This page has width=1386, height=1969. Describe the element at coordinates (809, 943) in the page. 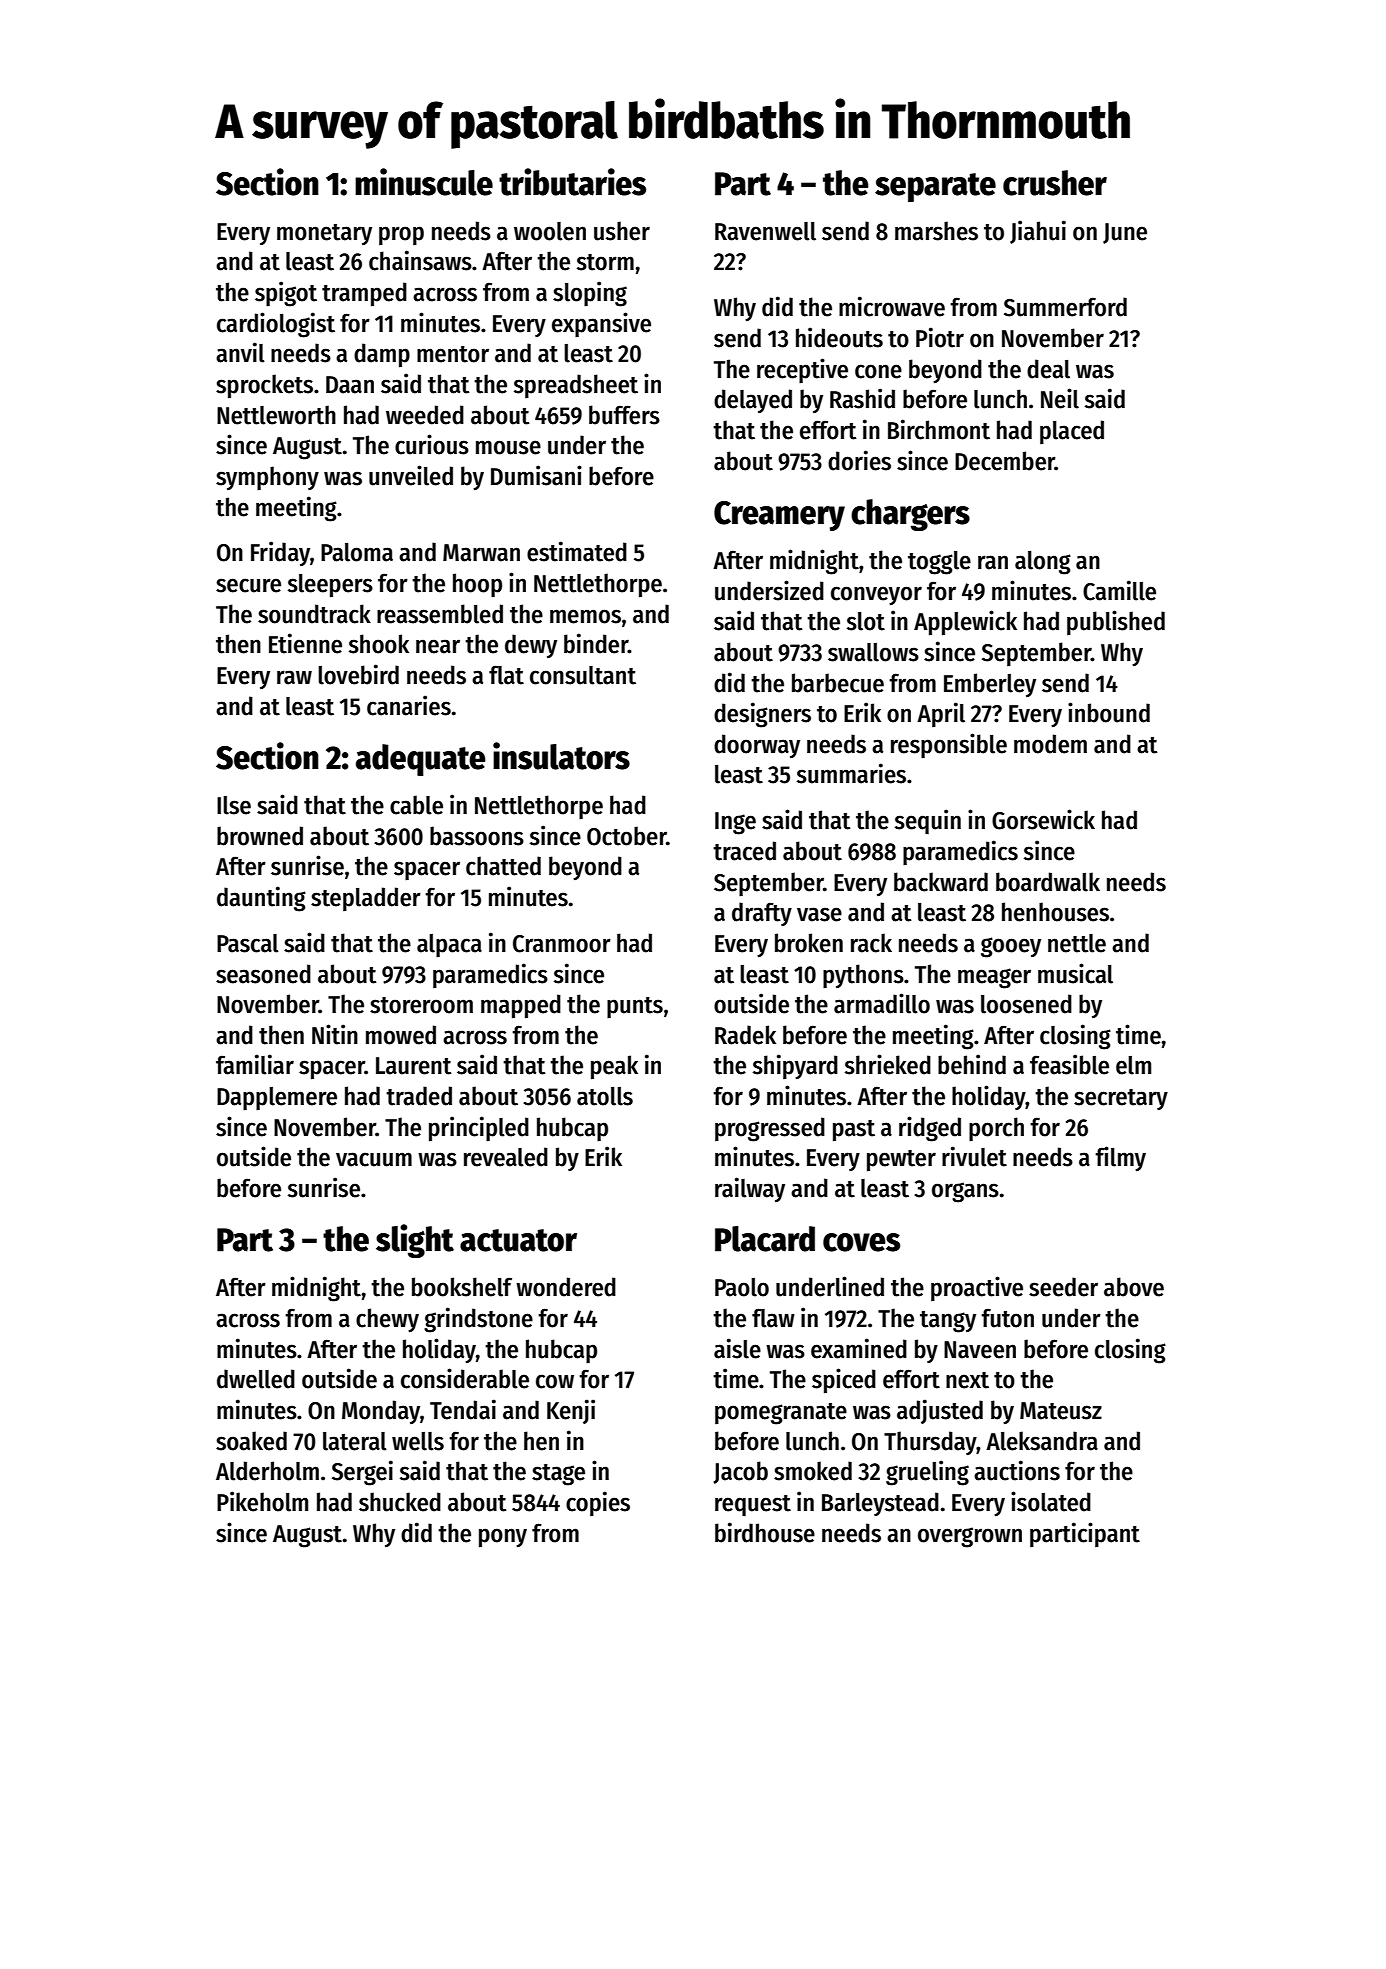

I see `broken` at that location.
